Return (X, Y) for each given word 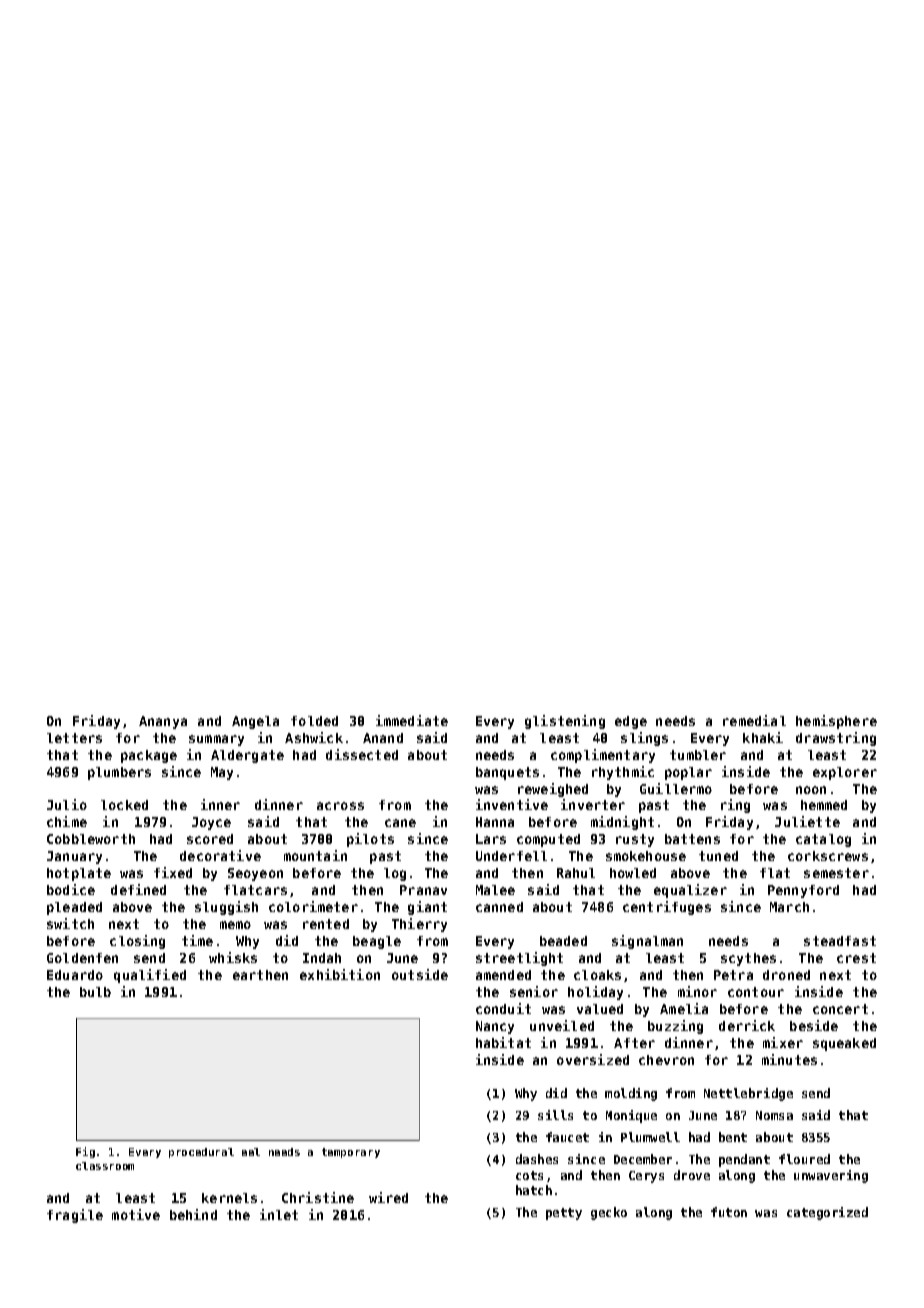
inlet (279, 1214)
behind (193, 1214)
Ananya (163, 722)
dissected (362, 754)
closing (137, 942)
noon (811, 790)
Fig (85, 1152)
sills (555, 1115)
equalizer (690, 891)
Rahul (576, 873)
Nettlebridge (748, 1094)
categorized (827, 1213)
